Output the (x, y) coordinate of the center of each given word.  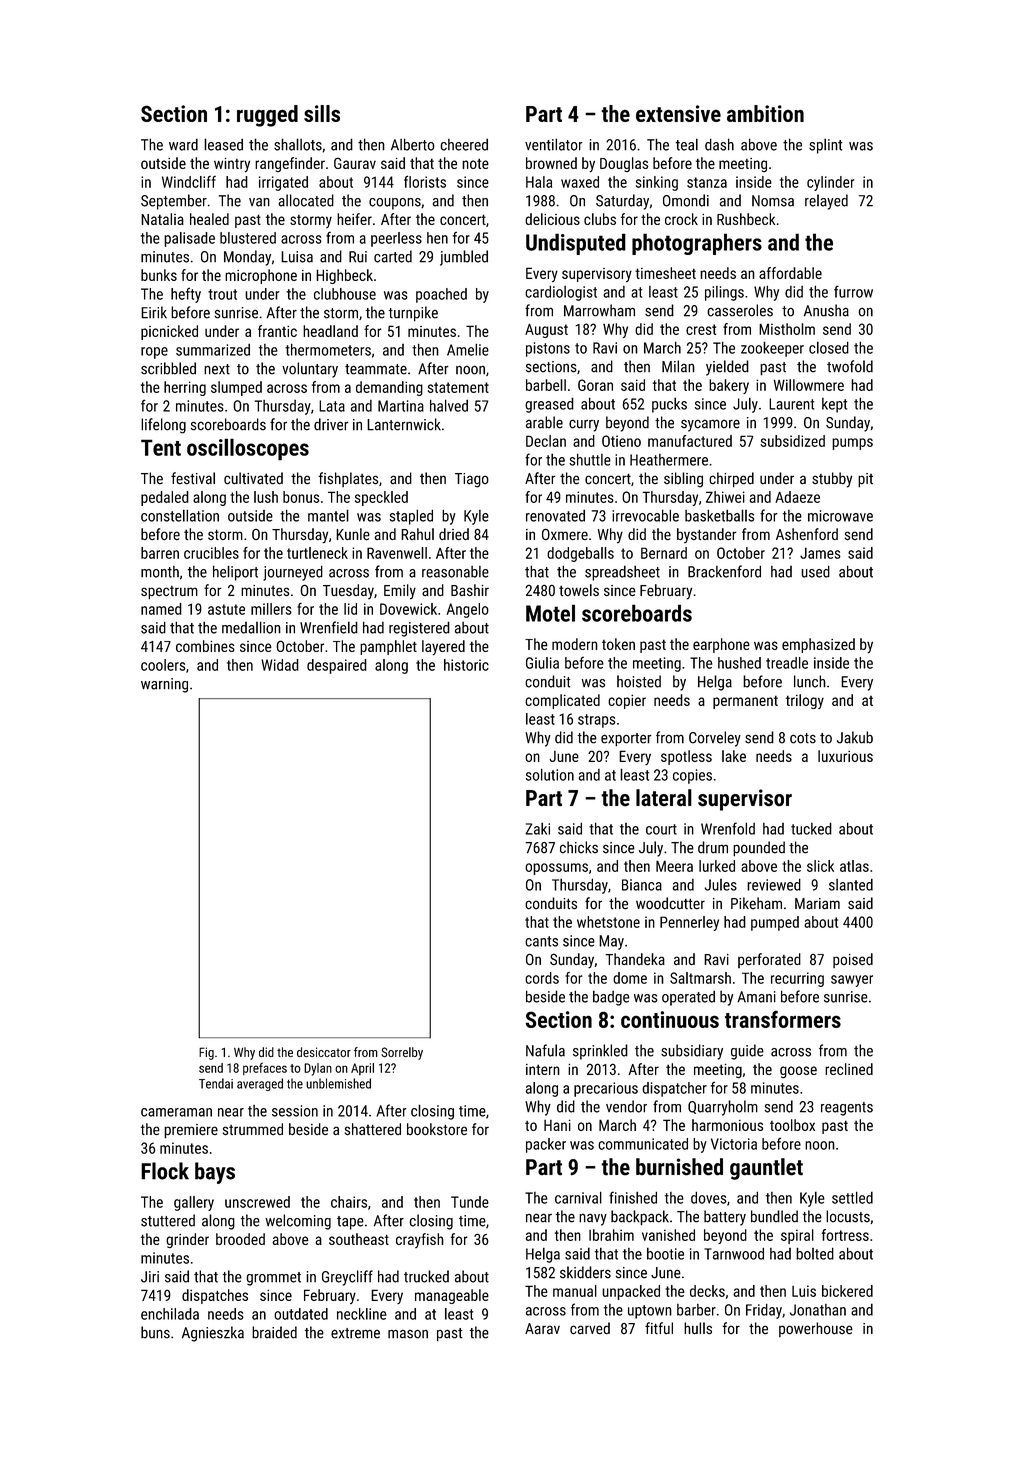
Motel (550, 613)
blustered (248, 238)
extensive (678, 113)
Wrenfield (329, 627)
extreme (355, 1333)
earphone (721, 645)
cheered (464, 144)
